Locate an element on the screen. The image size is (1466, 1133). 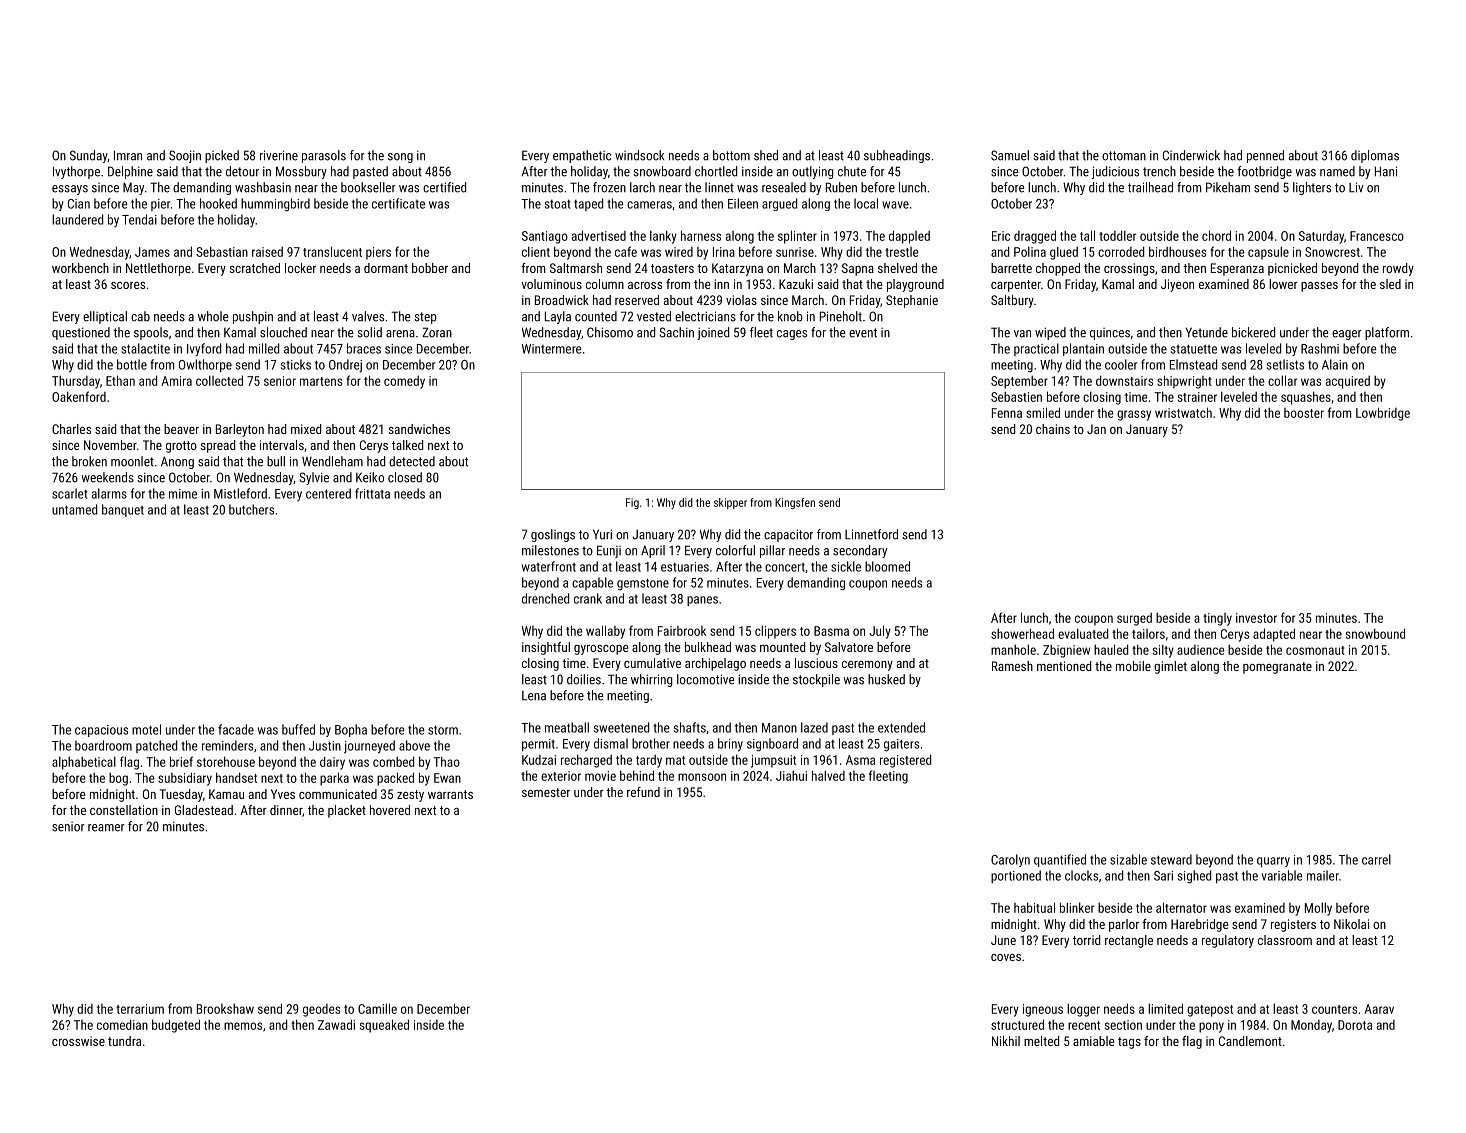
gemstone is located at coordinates (643, 584).
